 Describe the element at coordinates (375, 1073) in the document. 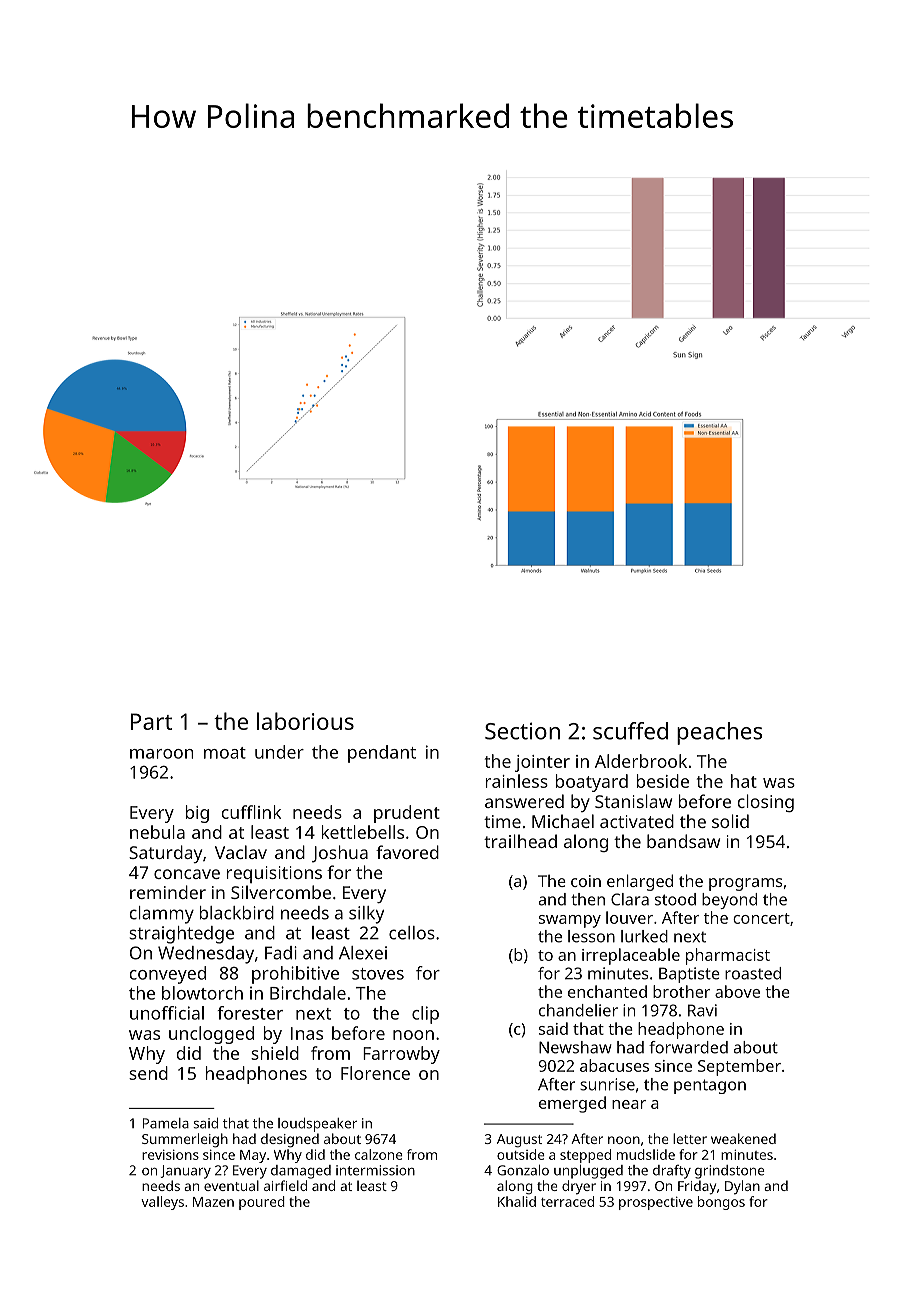

I see `Florence` at that location.
